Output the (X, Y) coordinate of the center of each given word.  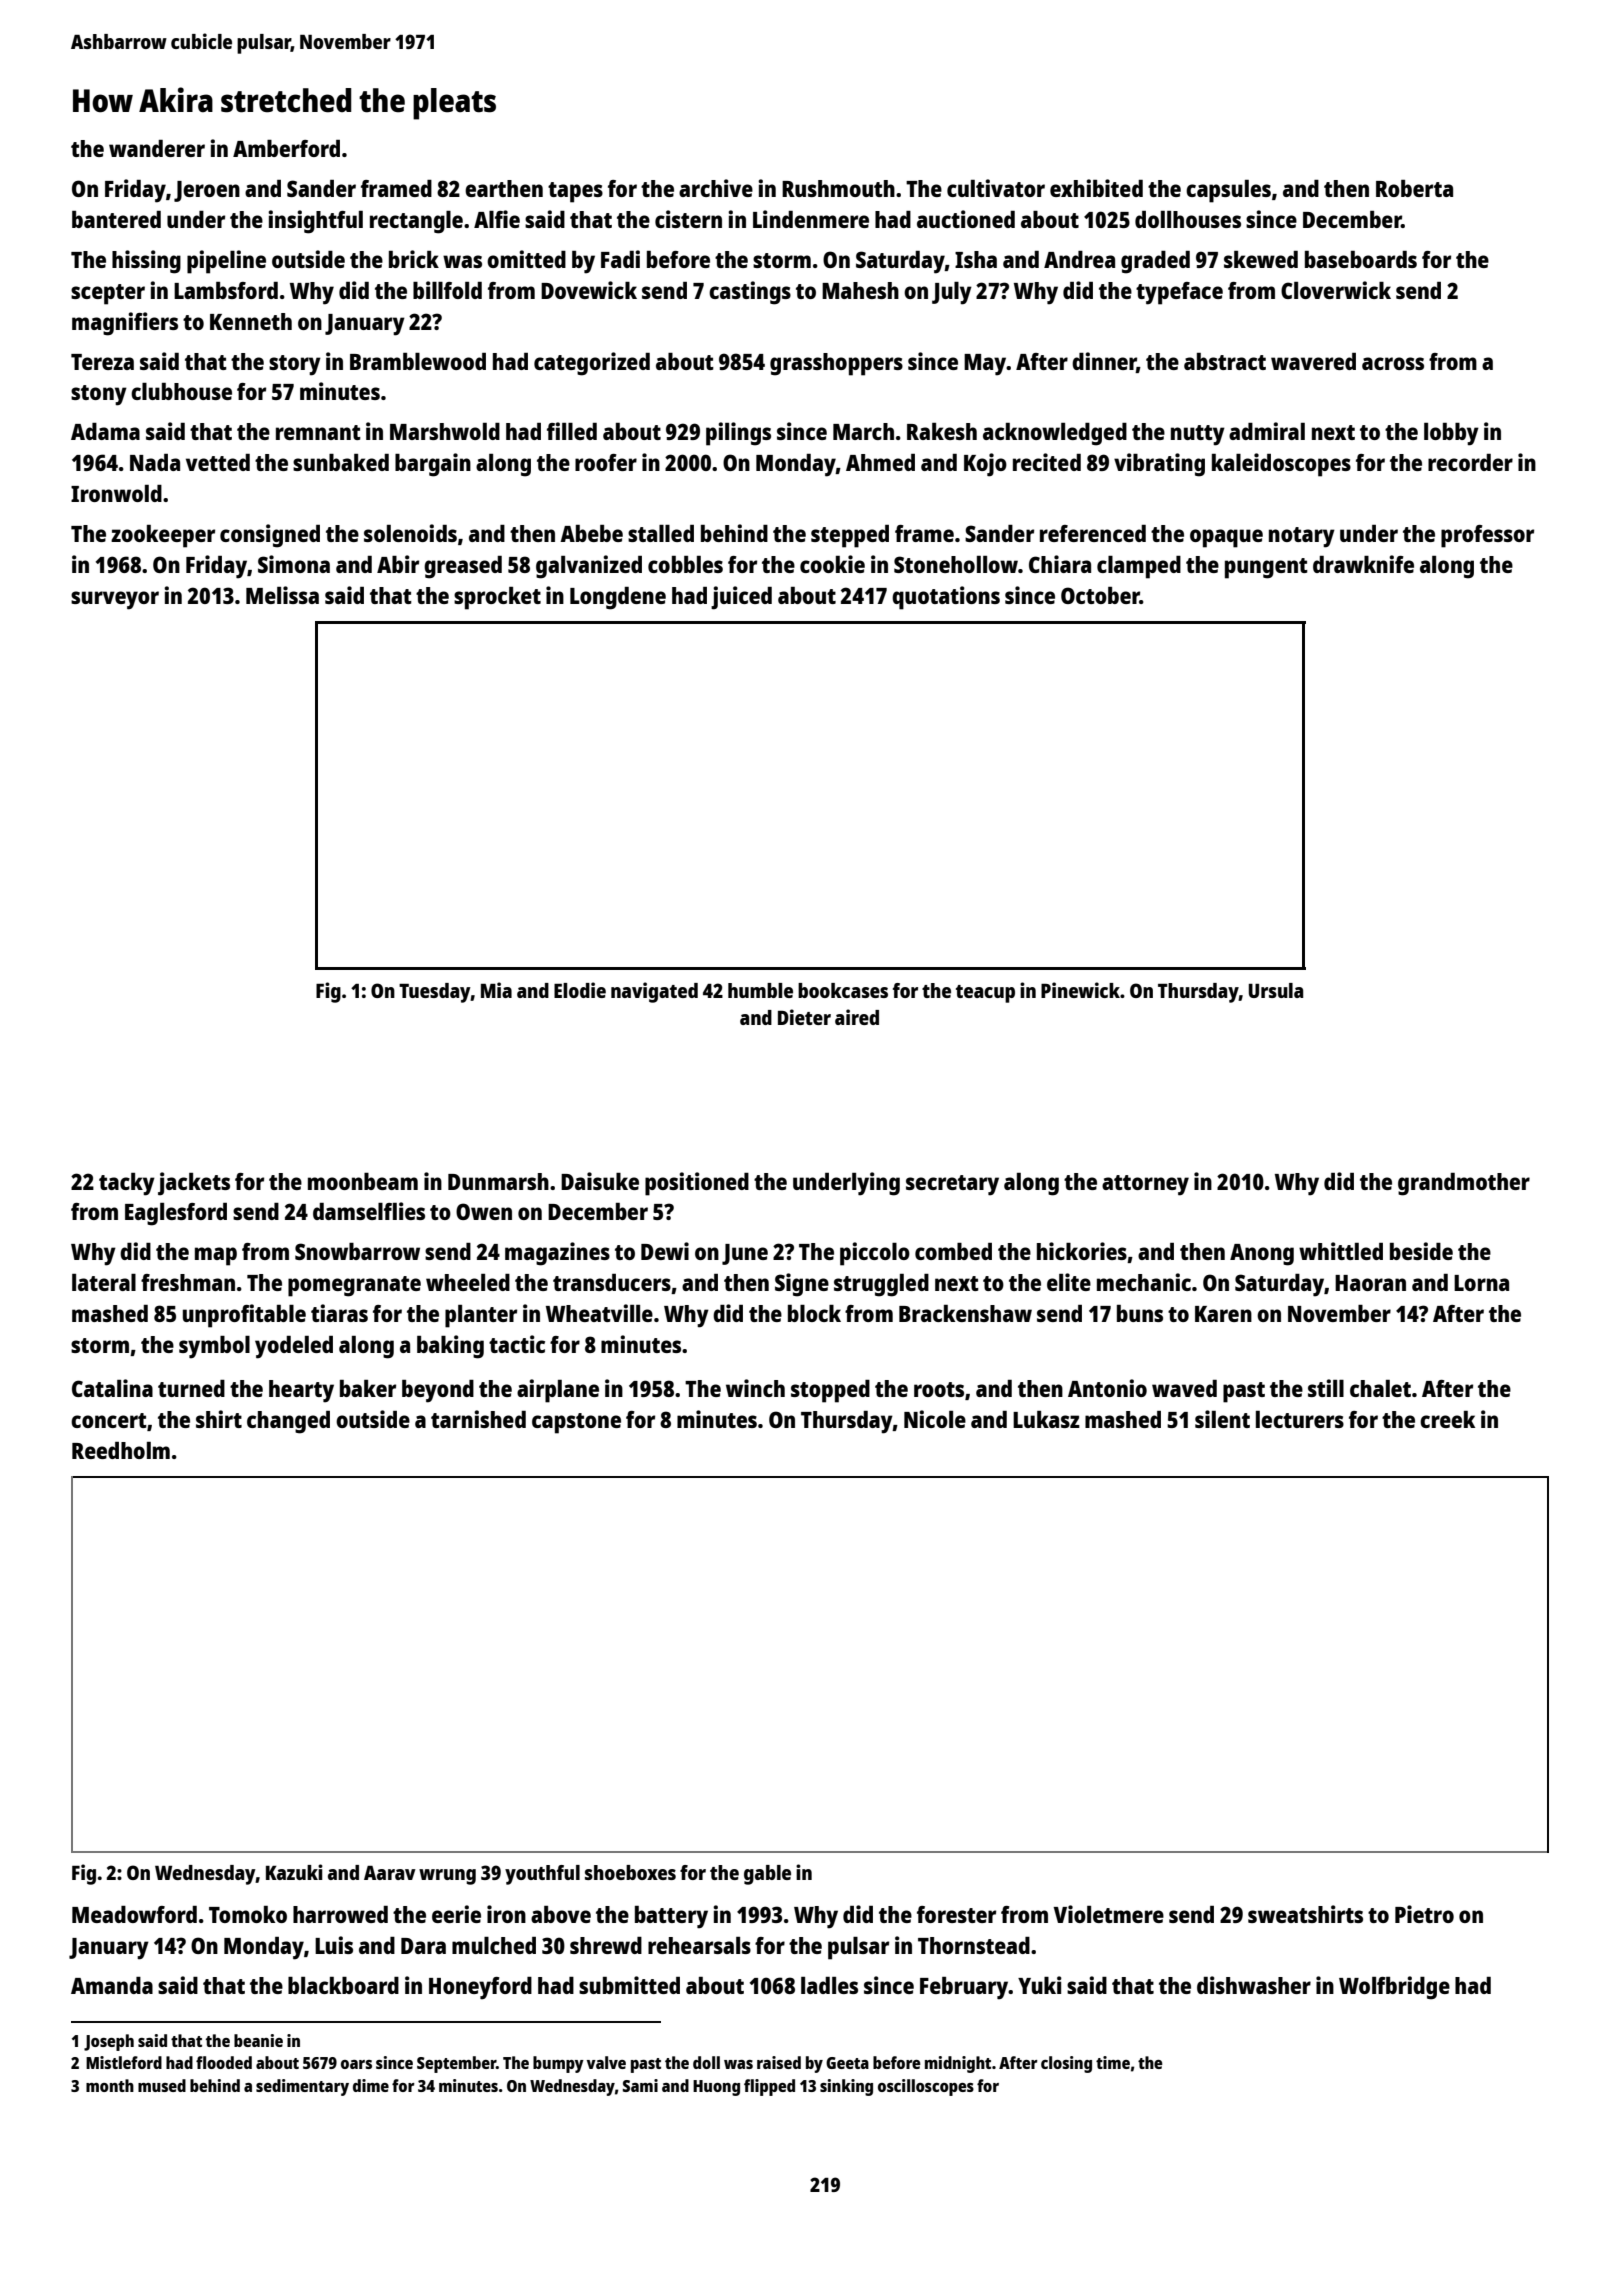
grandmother (1464, 1184)
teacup (985, 994)
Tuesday (435, 993)
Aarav (390, 1873)
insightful (315, 222)
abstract (1225, 361)
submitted (629, 1985)
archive (716, 188)
